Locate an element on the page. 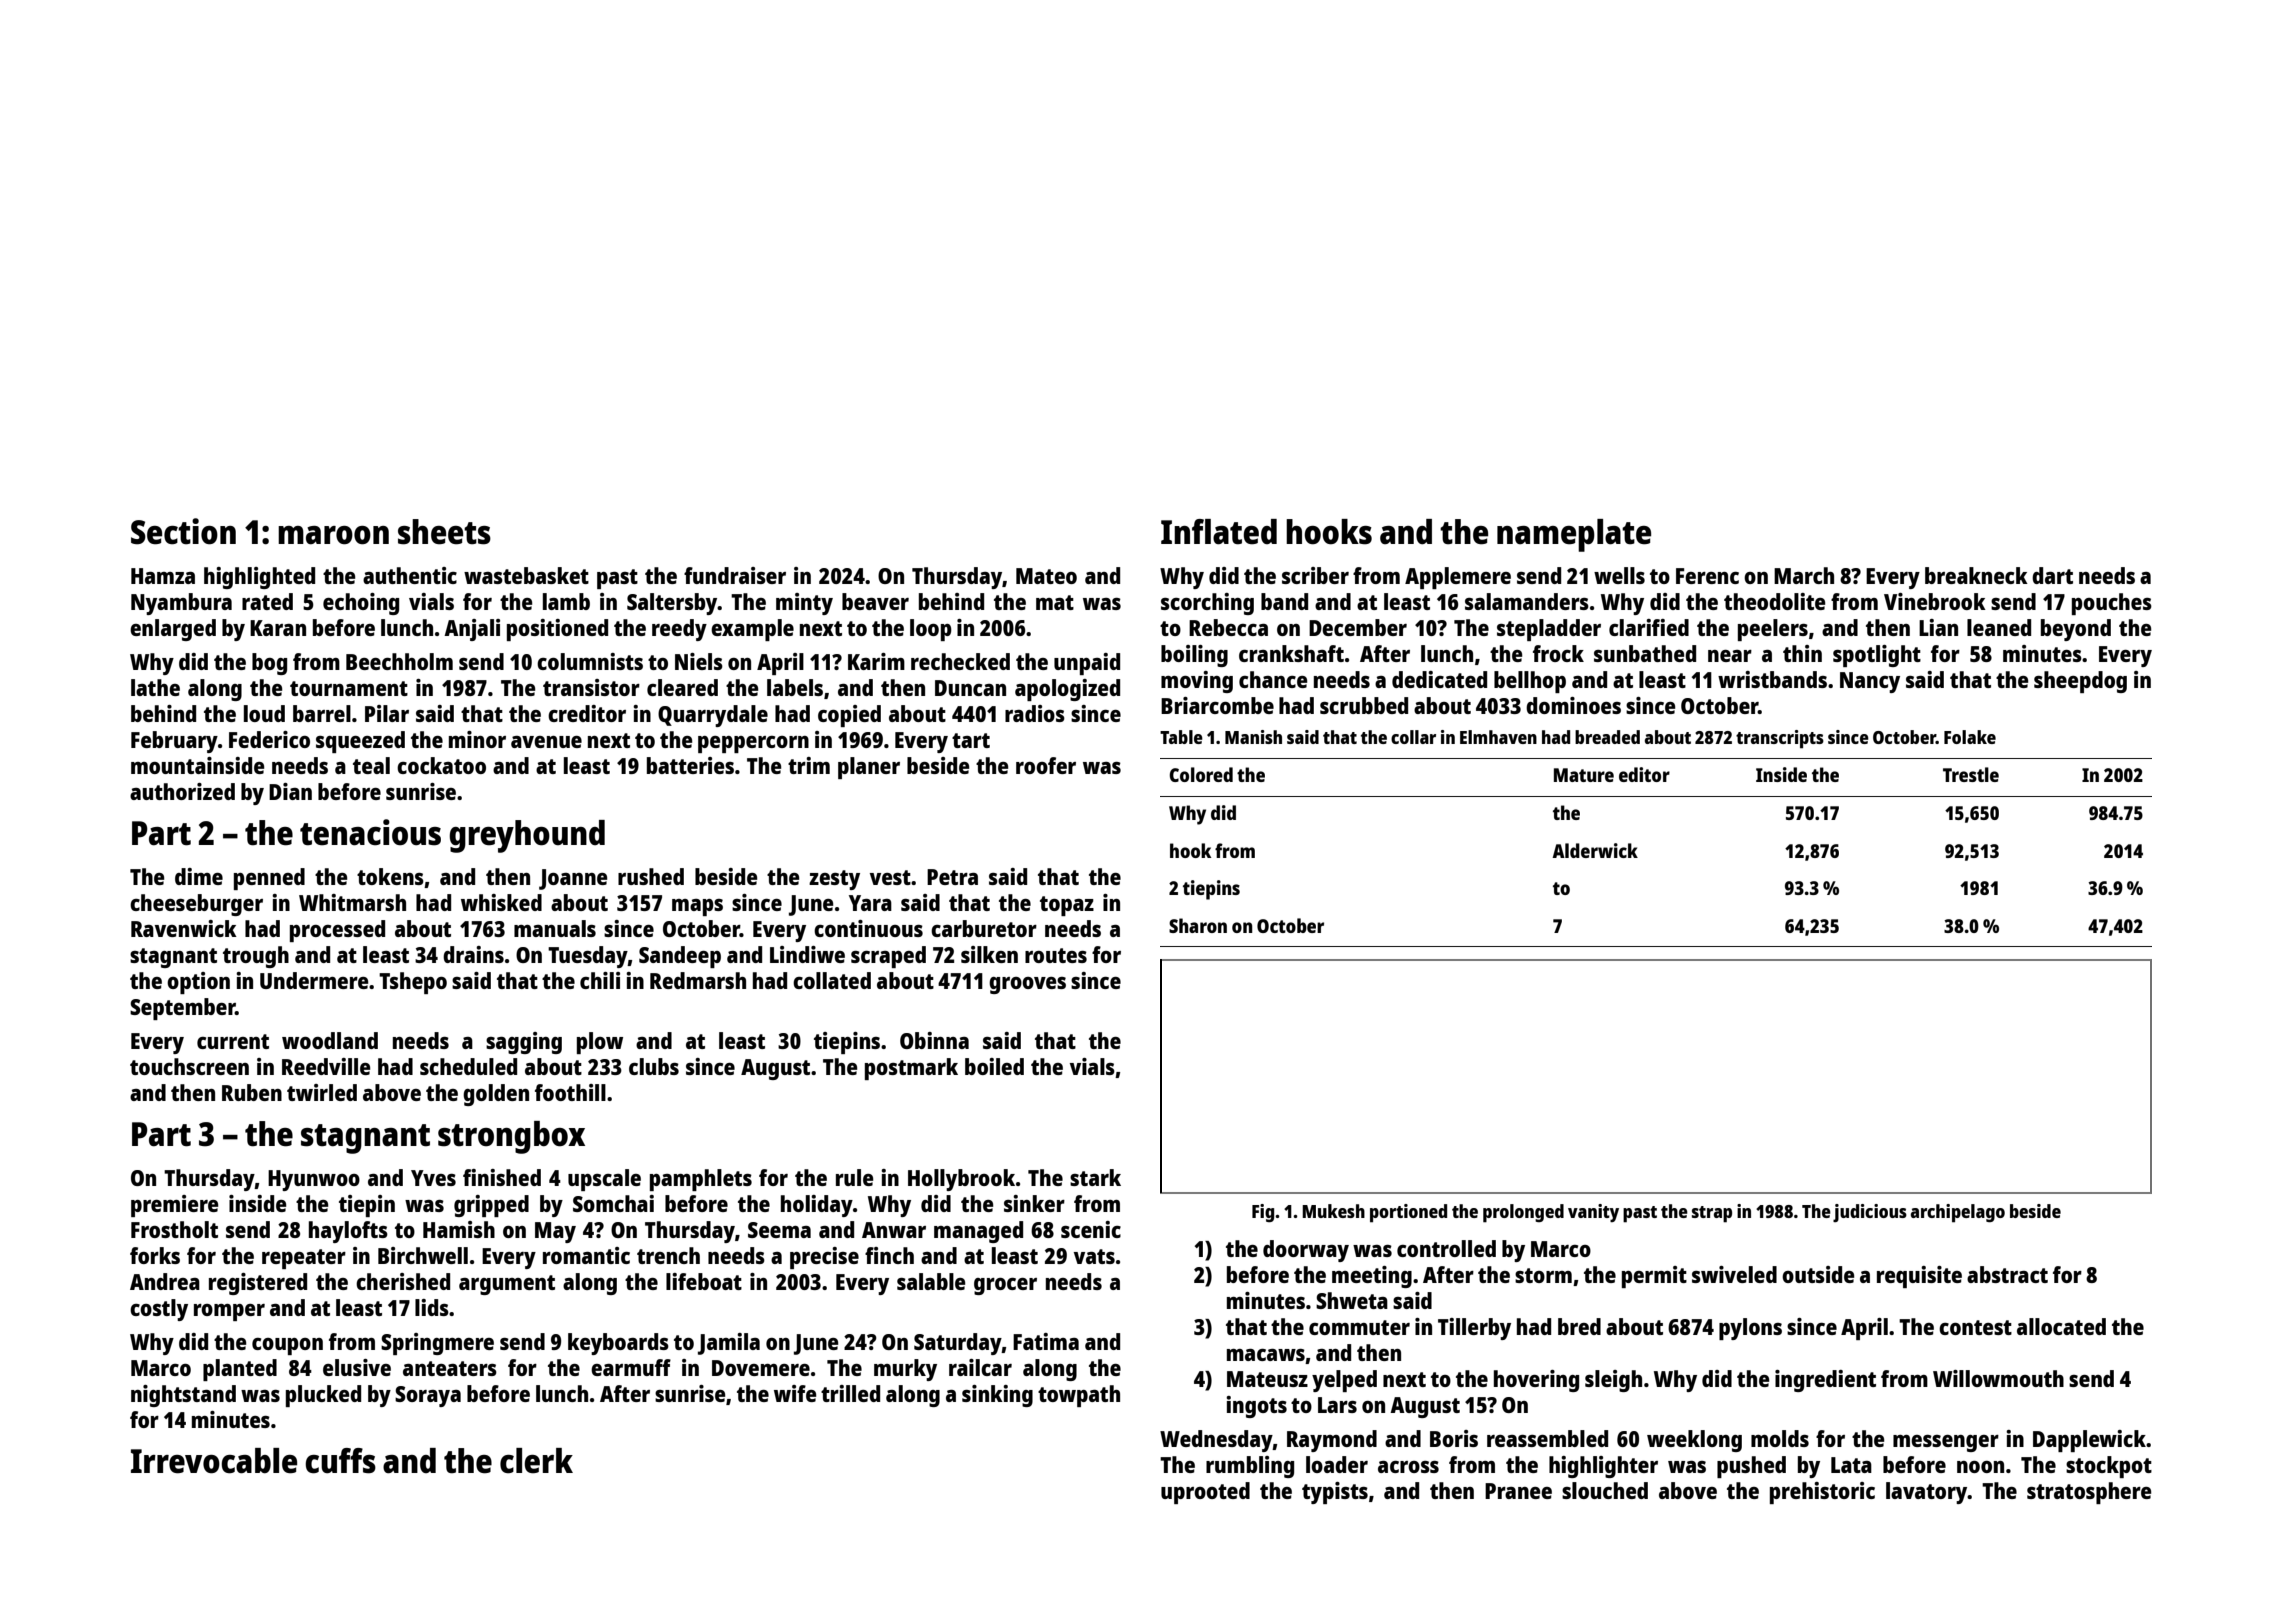 The image size is (2282, 1614). judicious is located at coordinates (1870, 1213).
